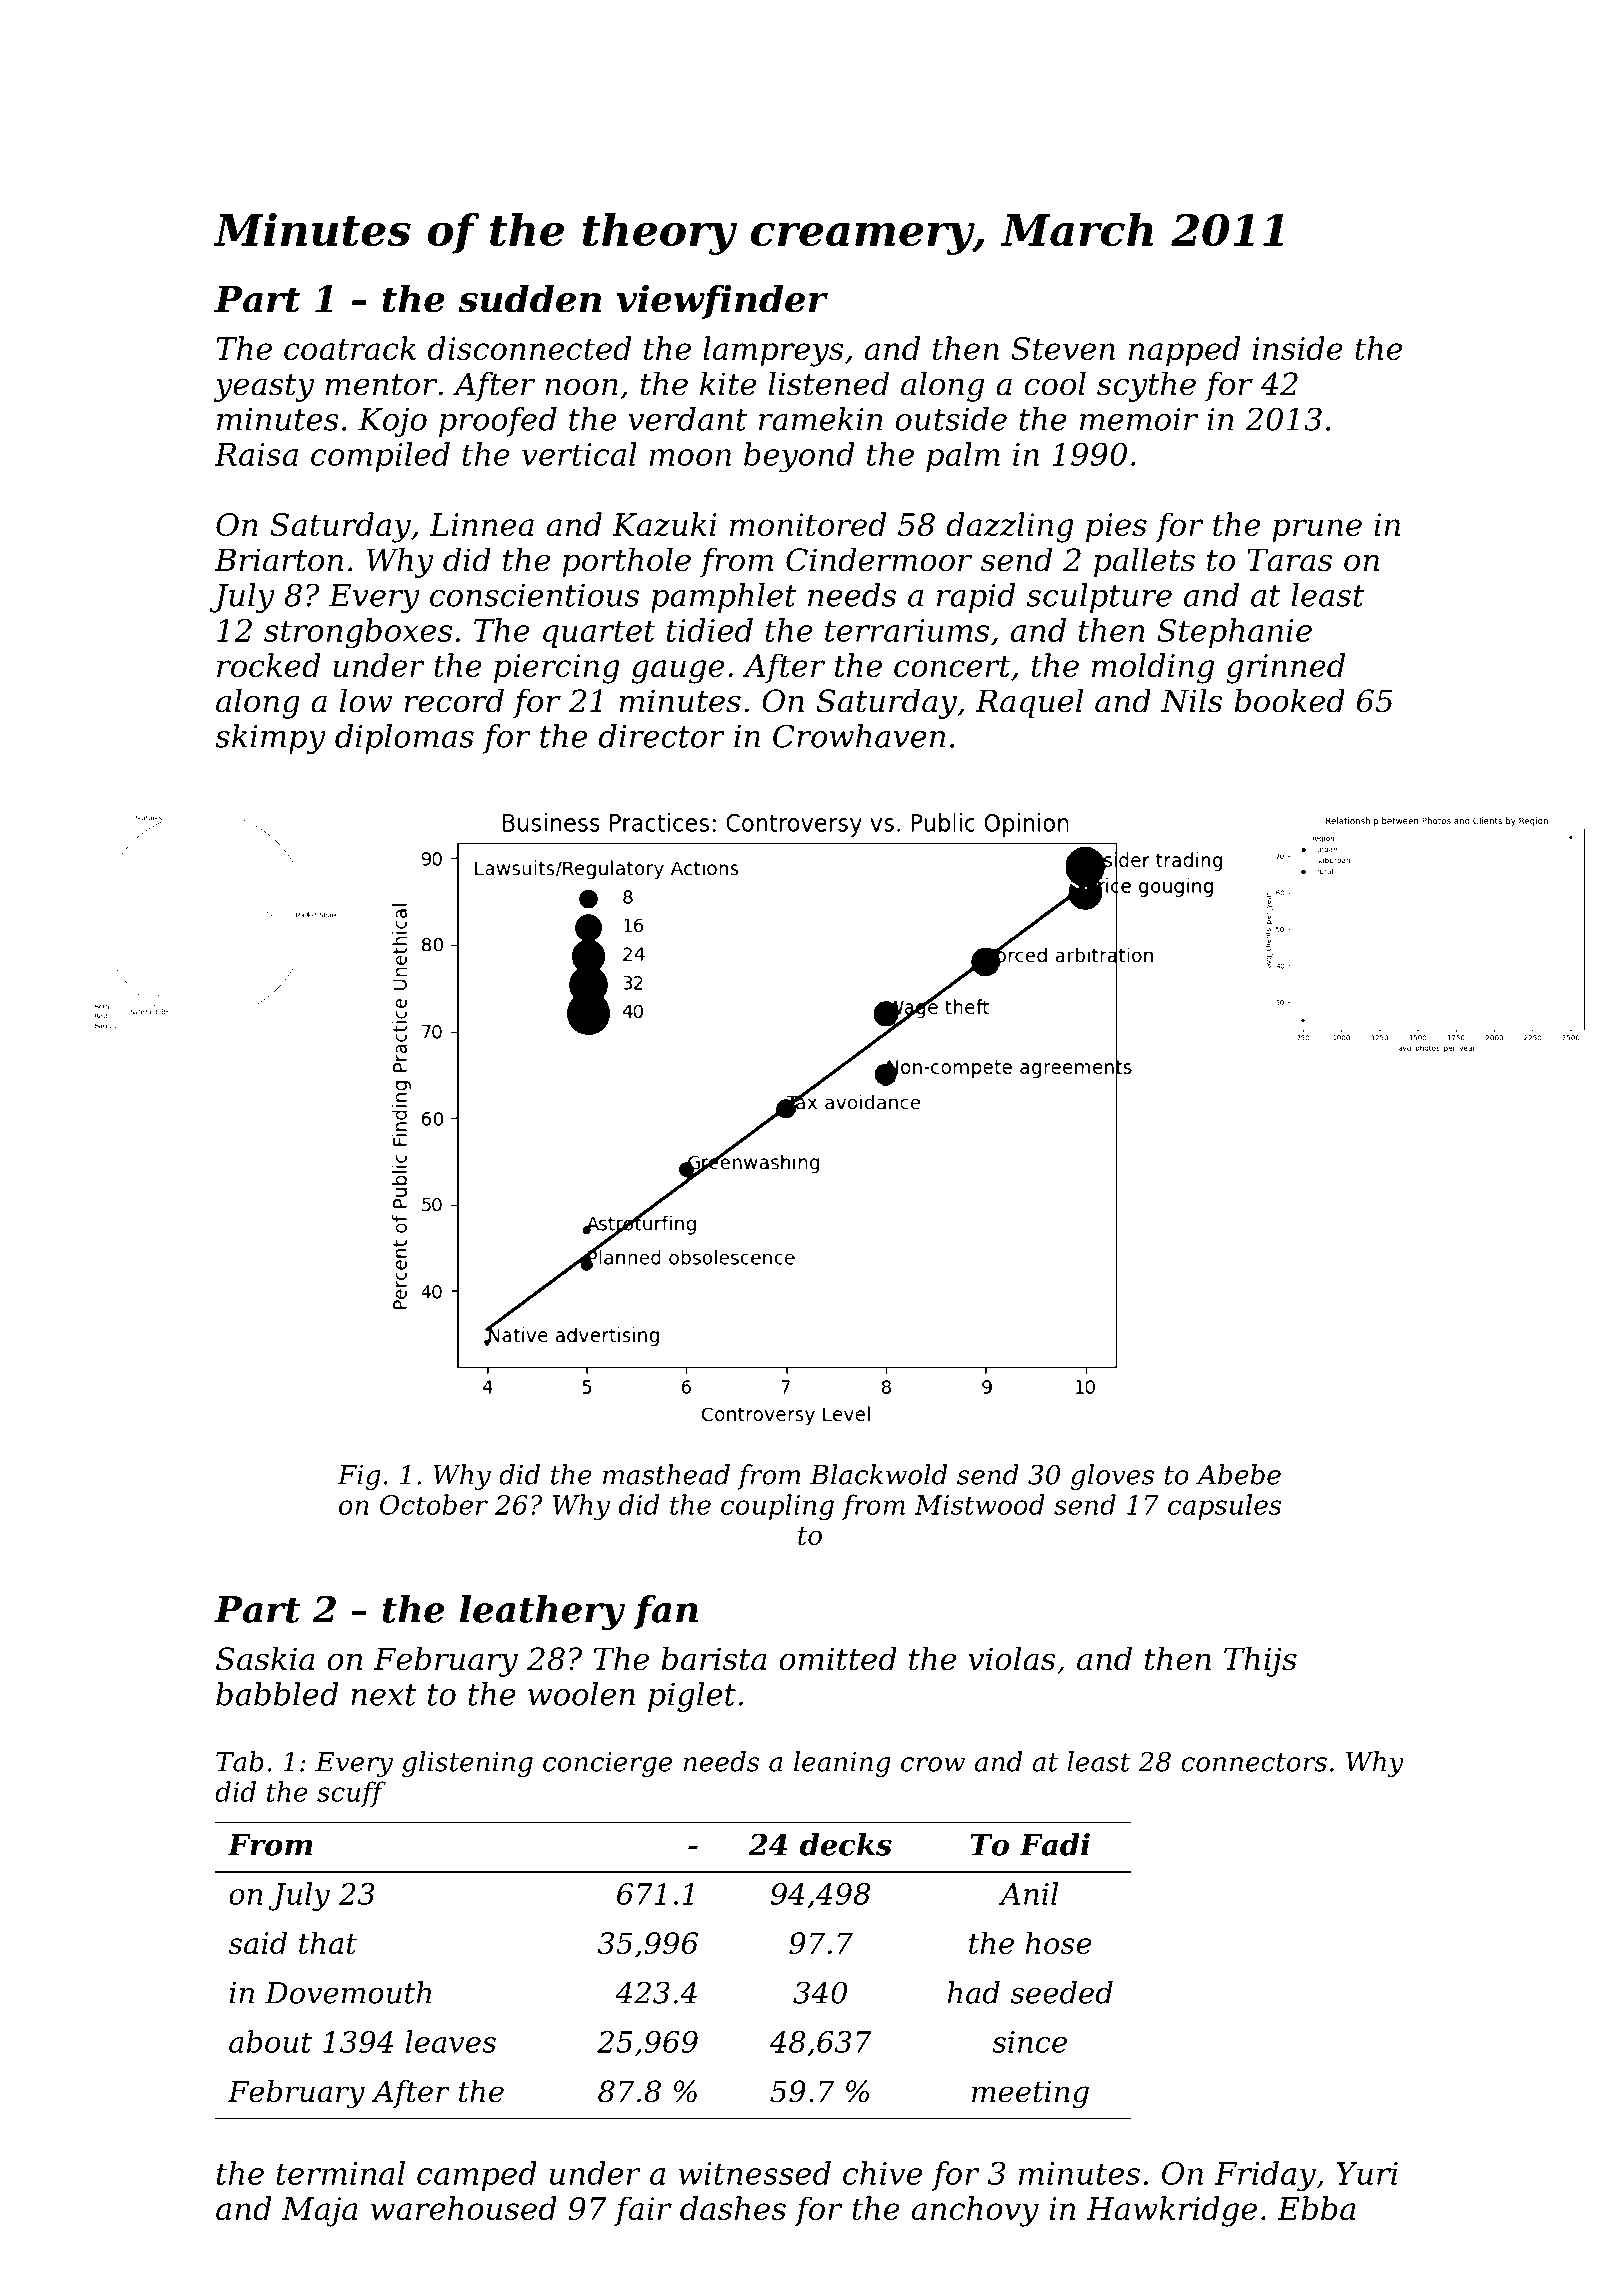 The image size is (1620, 2292). I want to click on prune, so click(1317, 530).
